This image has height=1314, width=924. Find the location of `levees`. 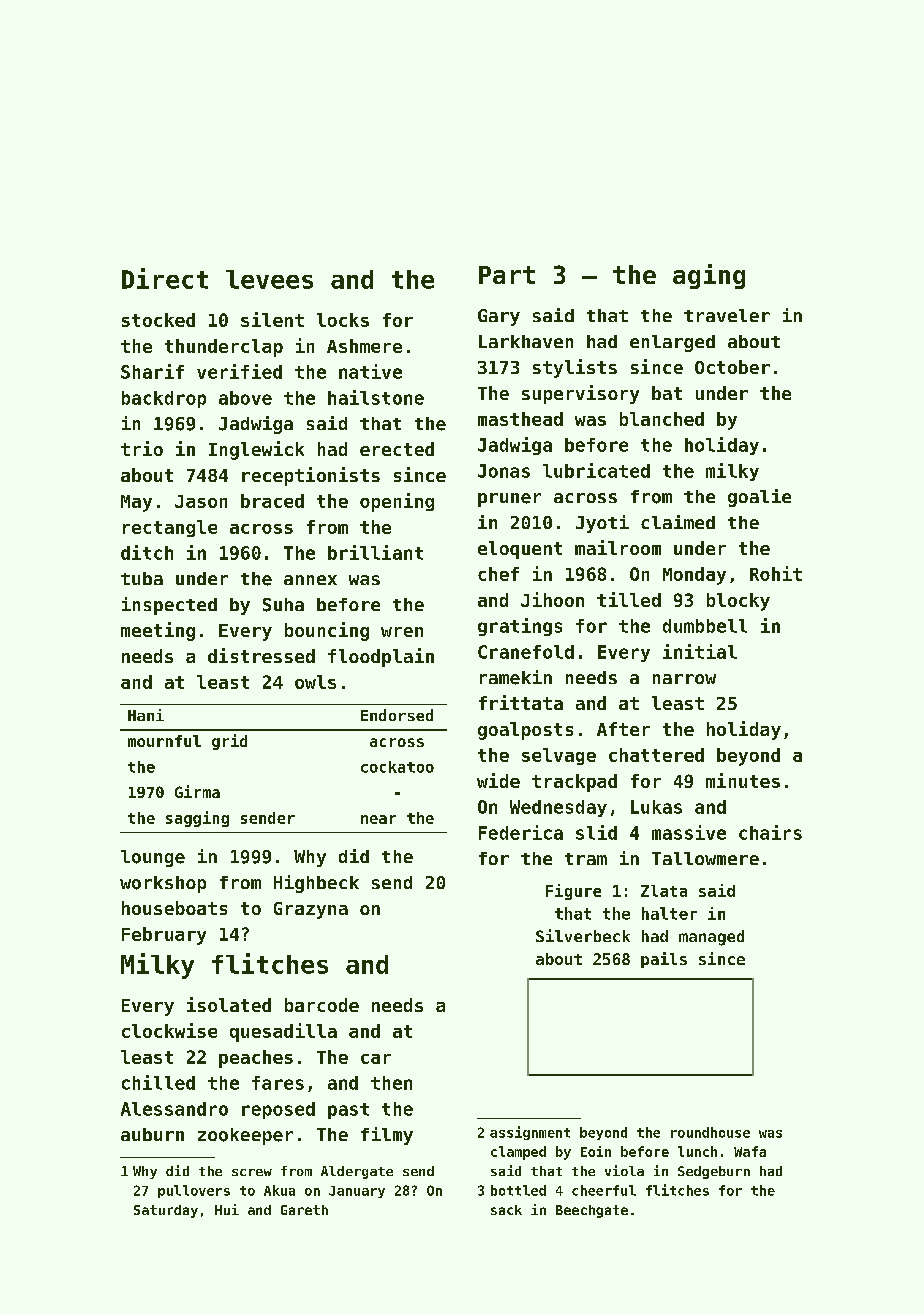

levees is located at coordinates (269, 279).
